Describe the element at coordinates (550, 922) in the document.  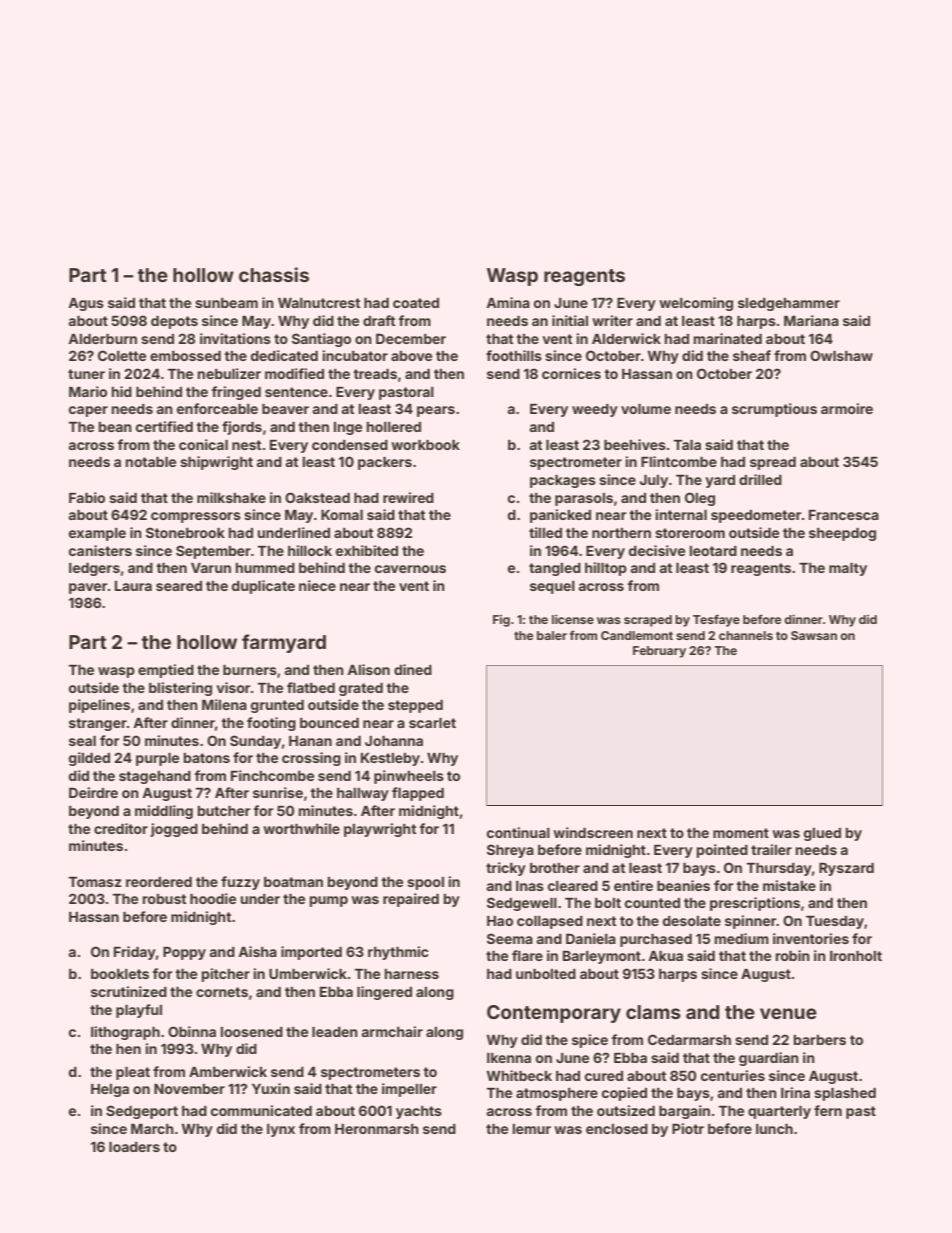
I see `collapsed` at that location.
